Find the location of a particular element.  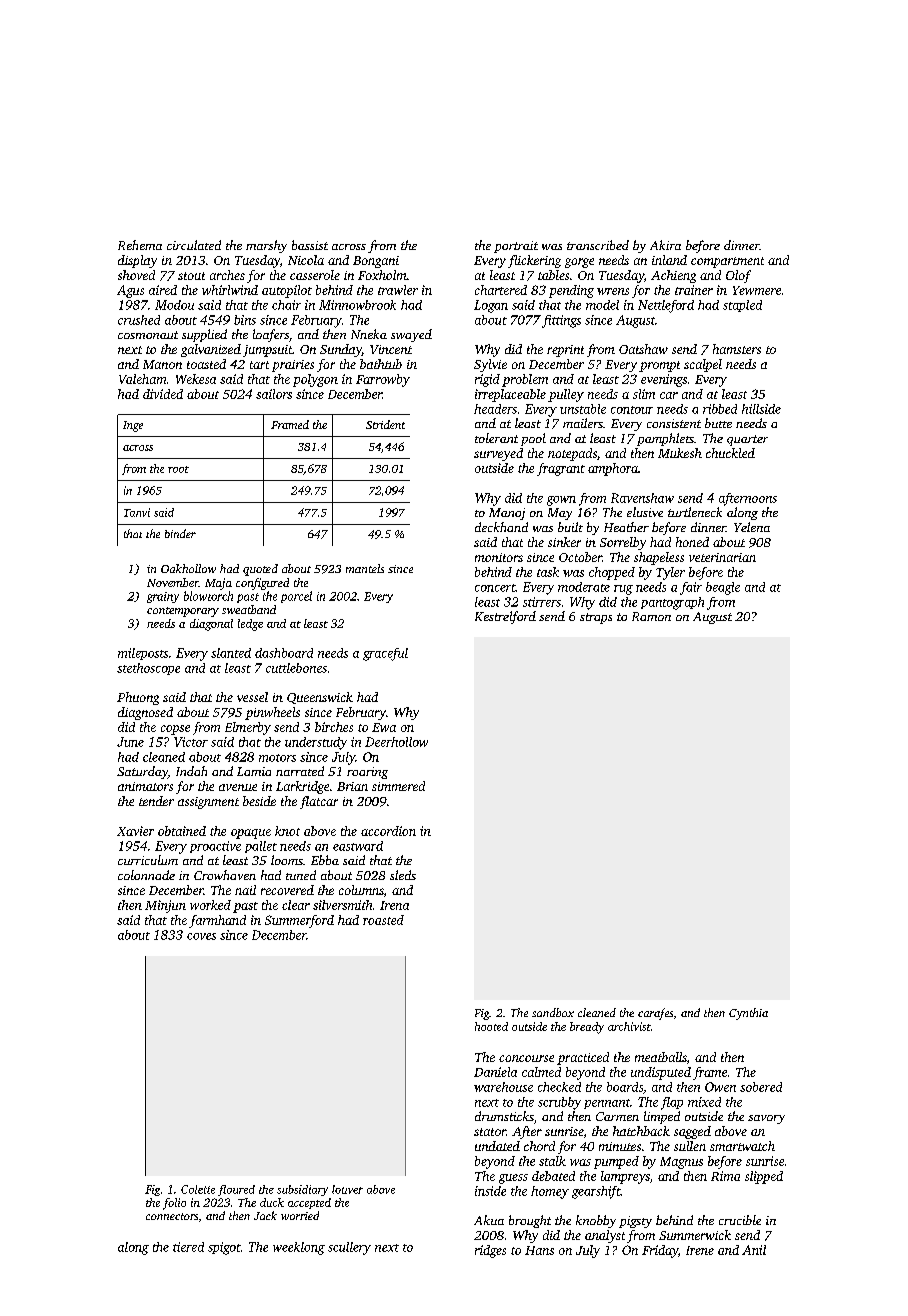

connectors is located at coordinates (172, 1216).
